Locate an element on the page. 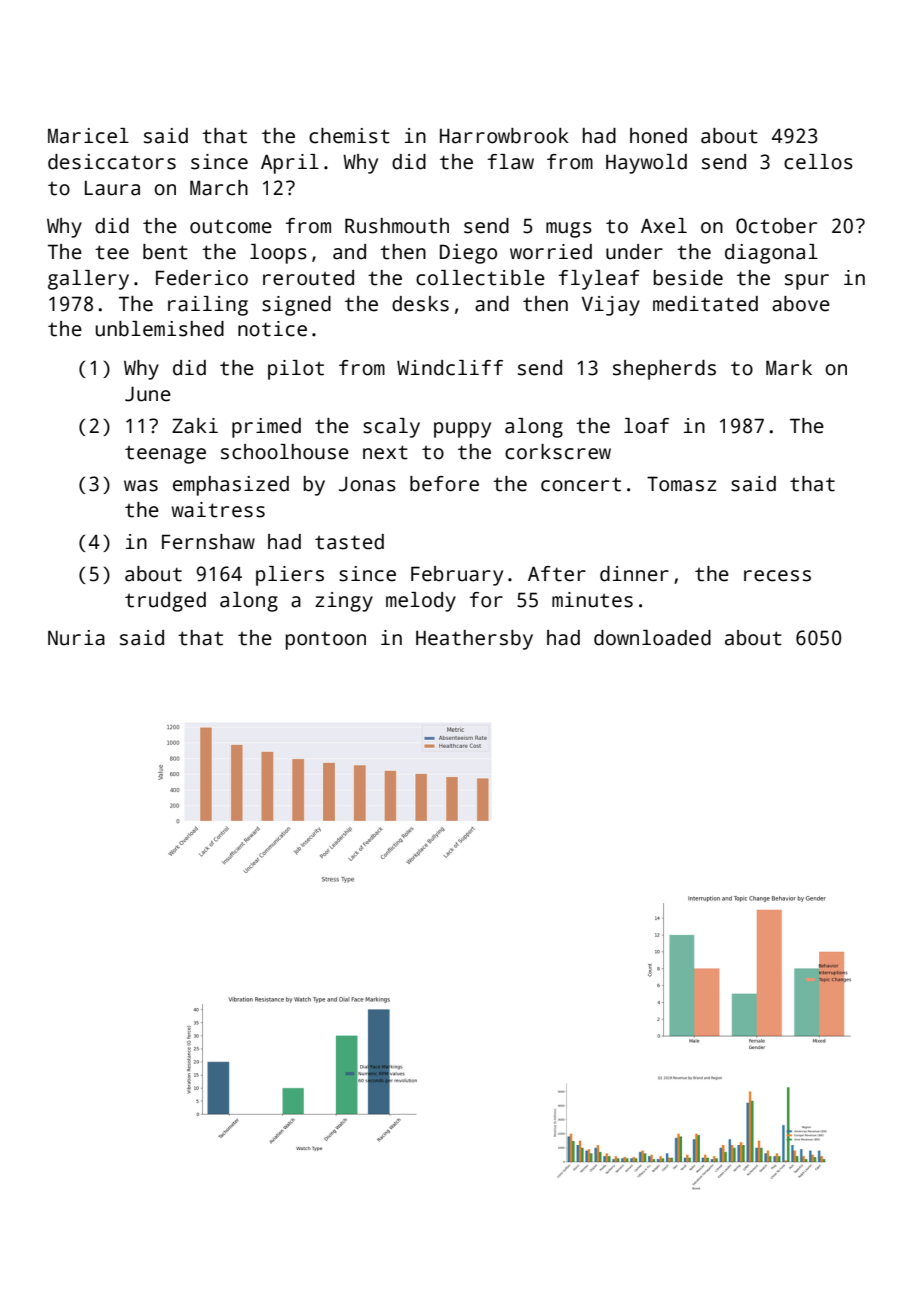  meditated is located at coordinates (705, 304).
